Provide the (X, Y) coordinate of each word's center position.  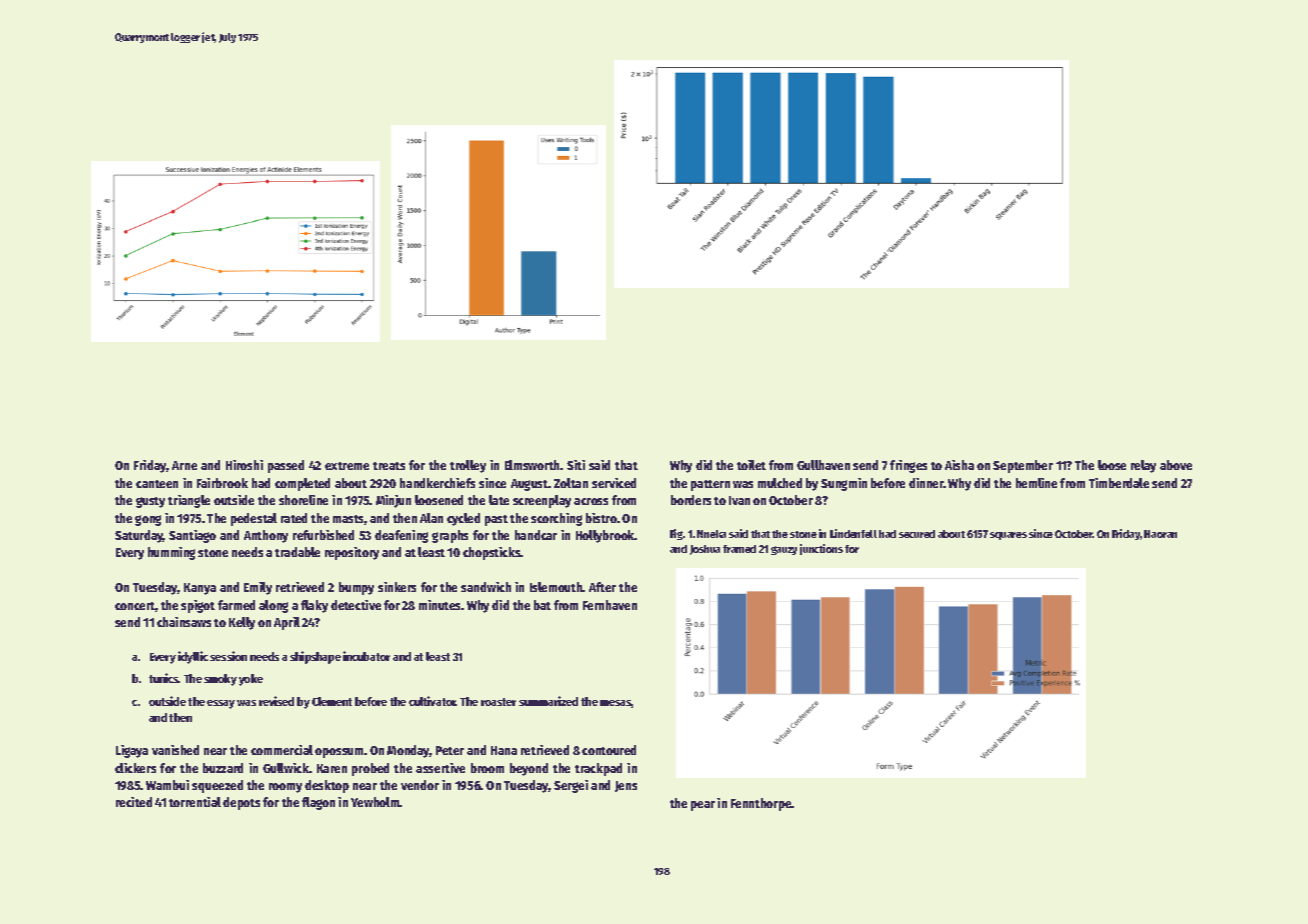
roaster (498, 702)
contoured (609, 750)
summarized (548, 701)
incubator (366, 656)
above (1176, 465)
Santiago (192, 536)
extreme (347, 466)
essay (221, 704)
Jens (626, 786)
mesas (616, 704)
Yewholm (375, 802)
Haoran (1160, 534)
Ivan (739, 500)
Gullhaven (823, 465)
